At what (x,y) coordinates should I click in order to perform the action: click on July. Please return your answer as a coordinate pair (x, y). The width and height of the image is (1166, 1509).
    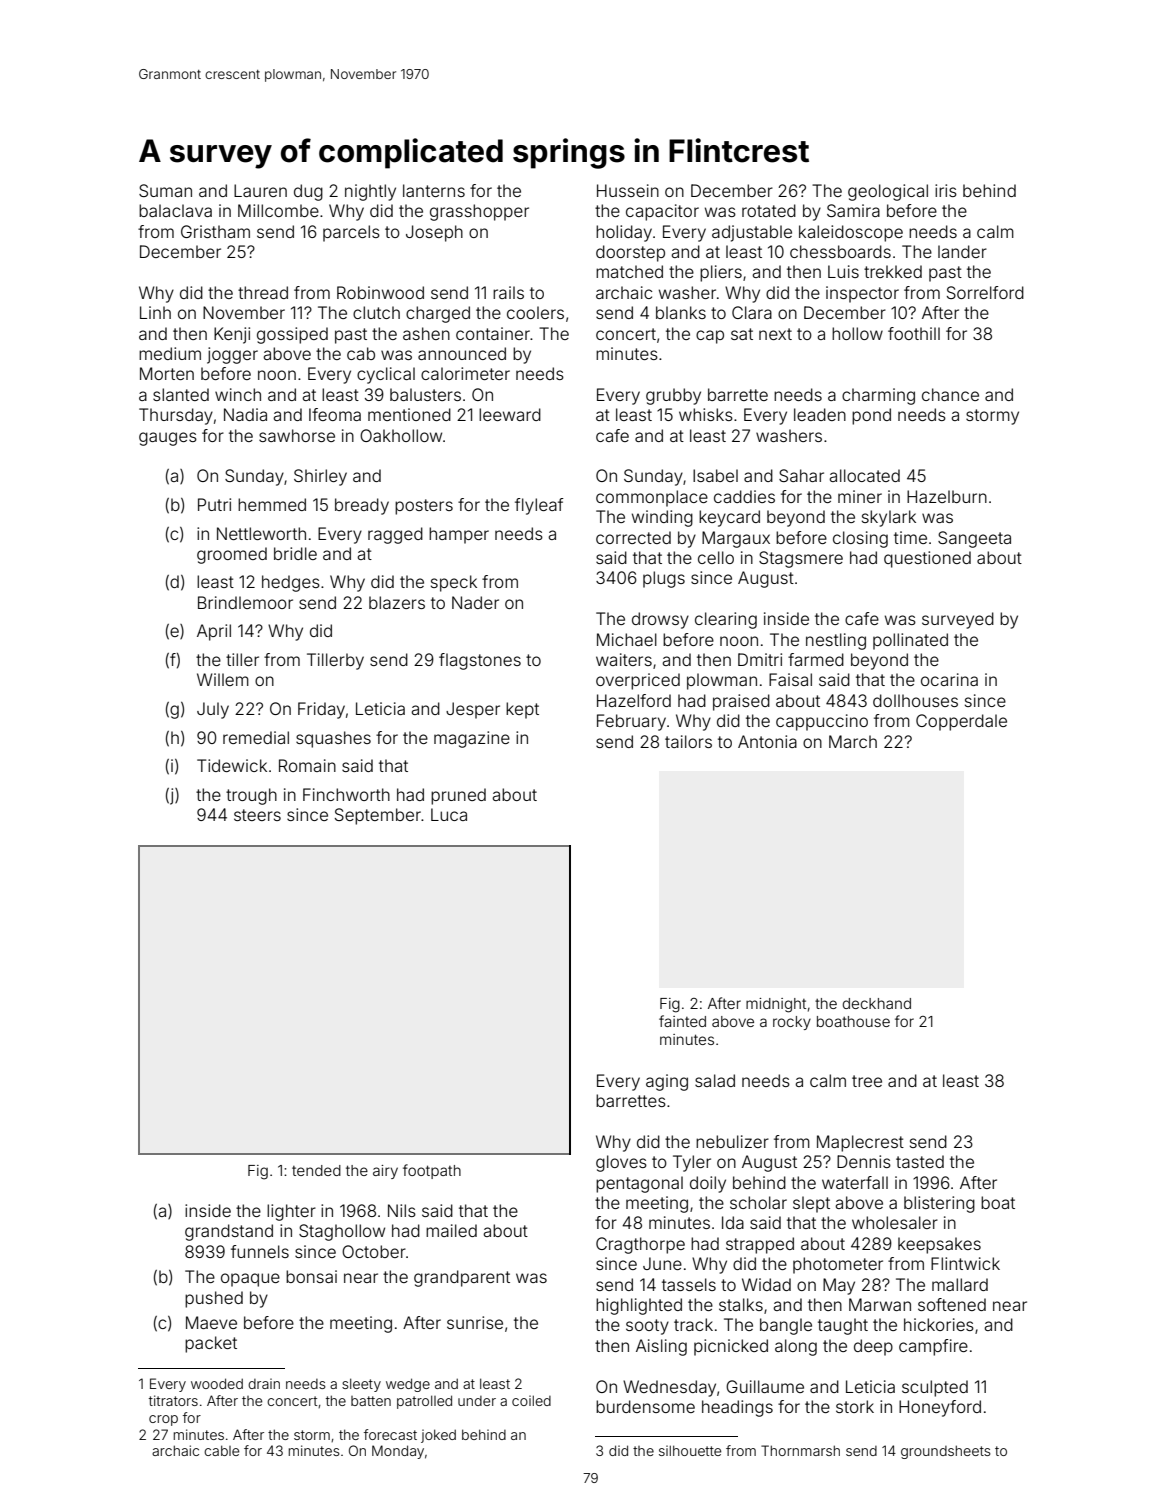
    Looking at the image, I should click on (213, 710).
